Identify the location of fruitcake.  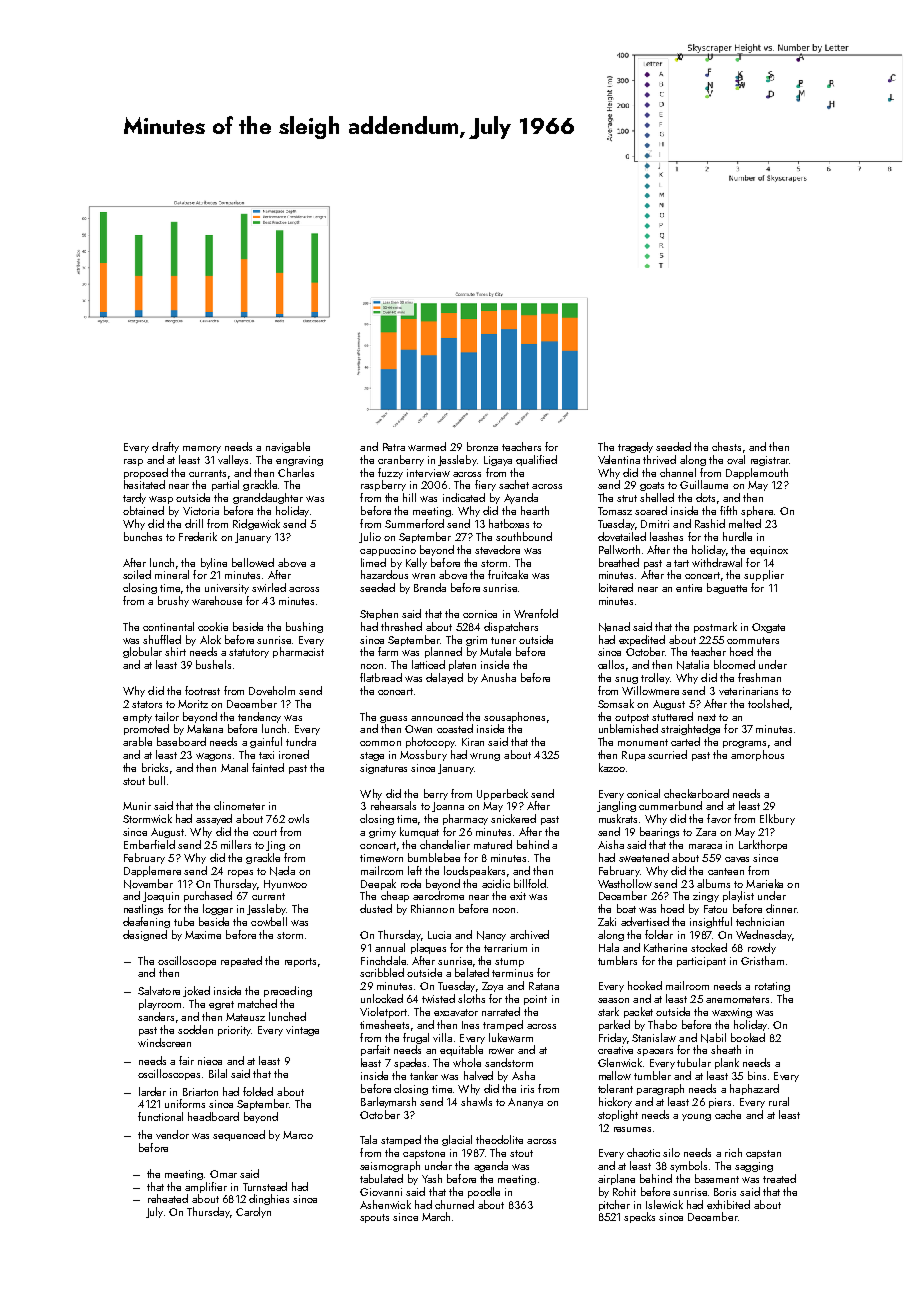
(508, 574).
